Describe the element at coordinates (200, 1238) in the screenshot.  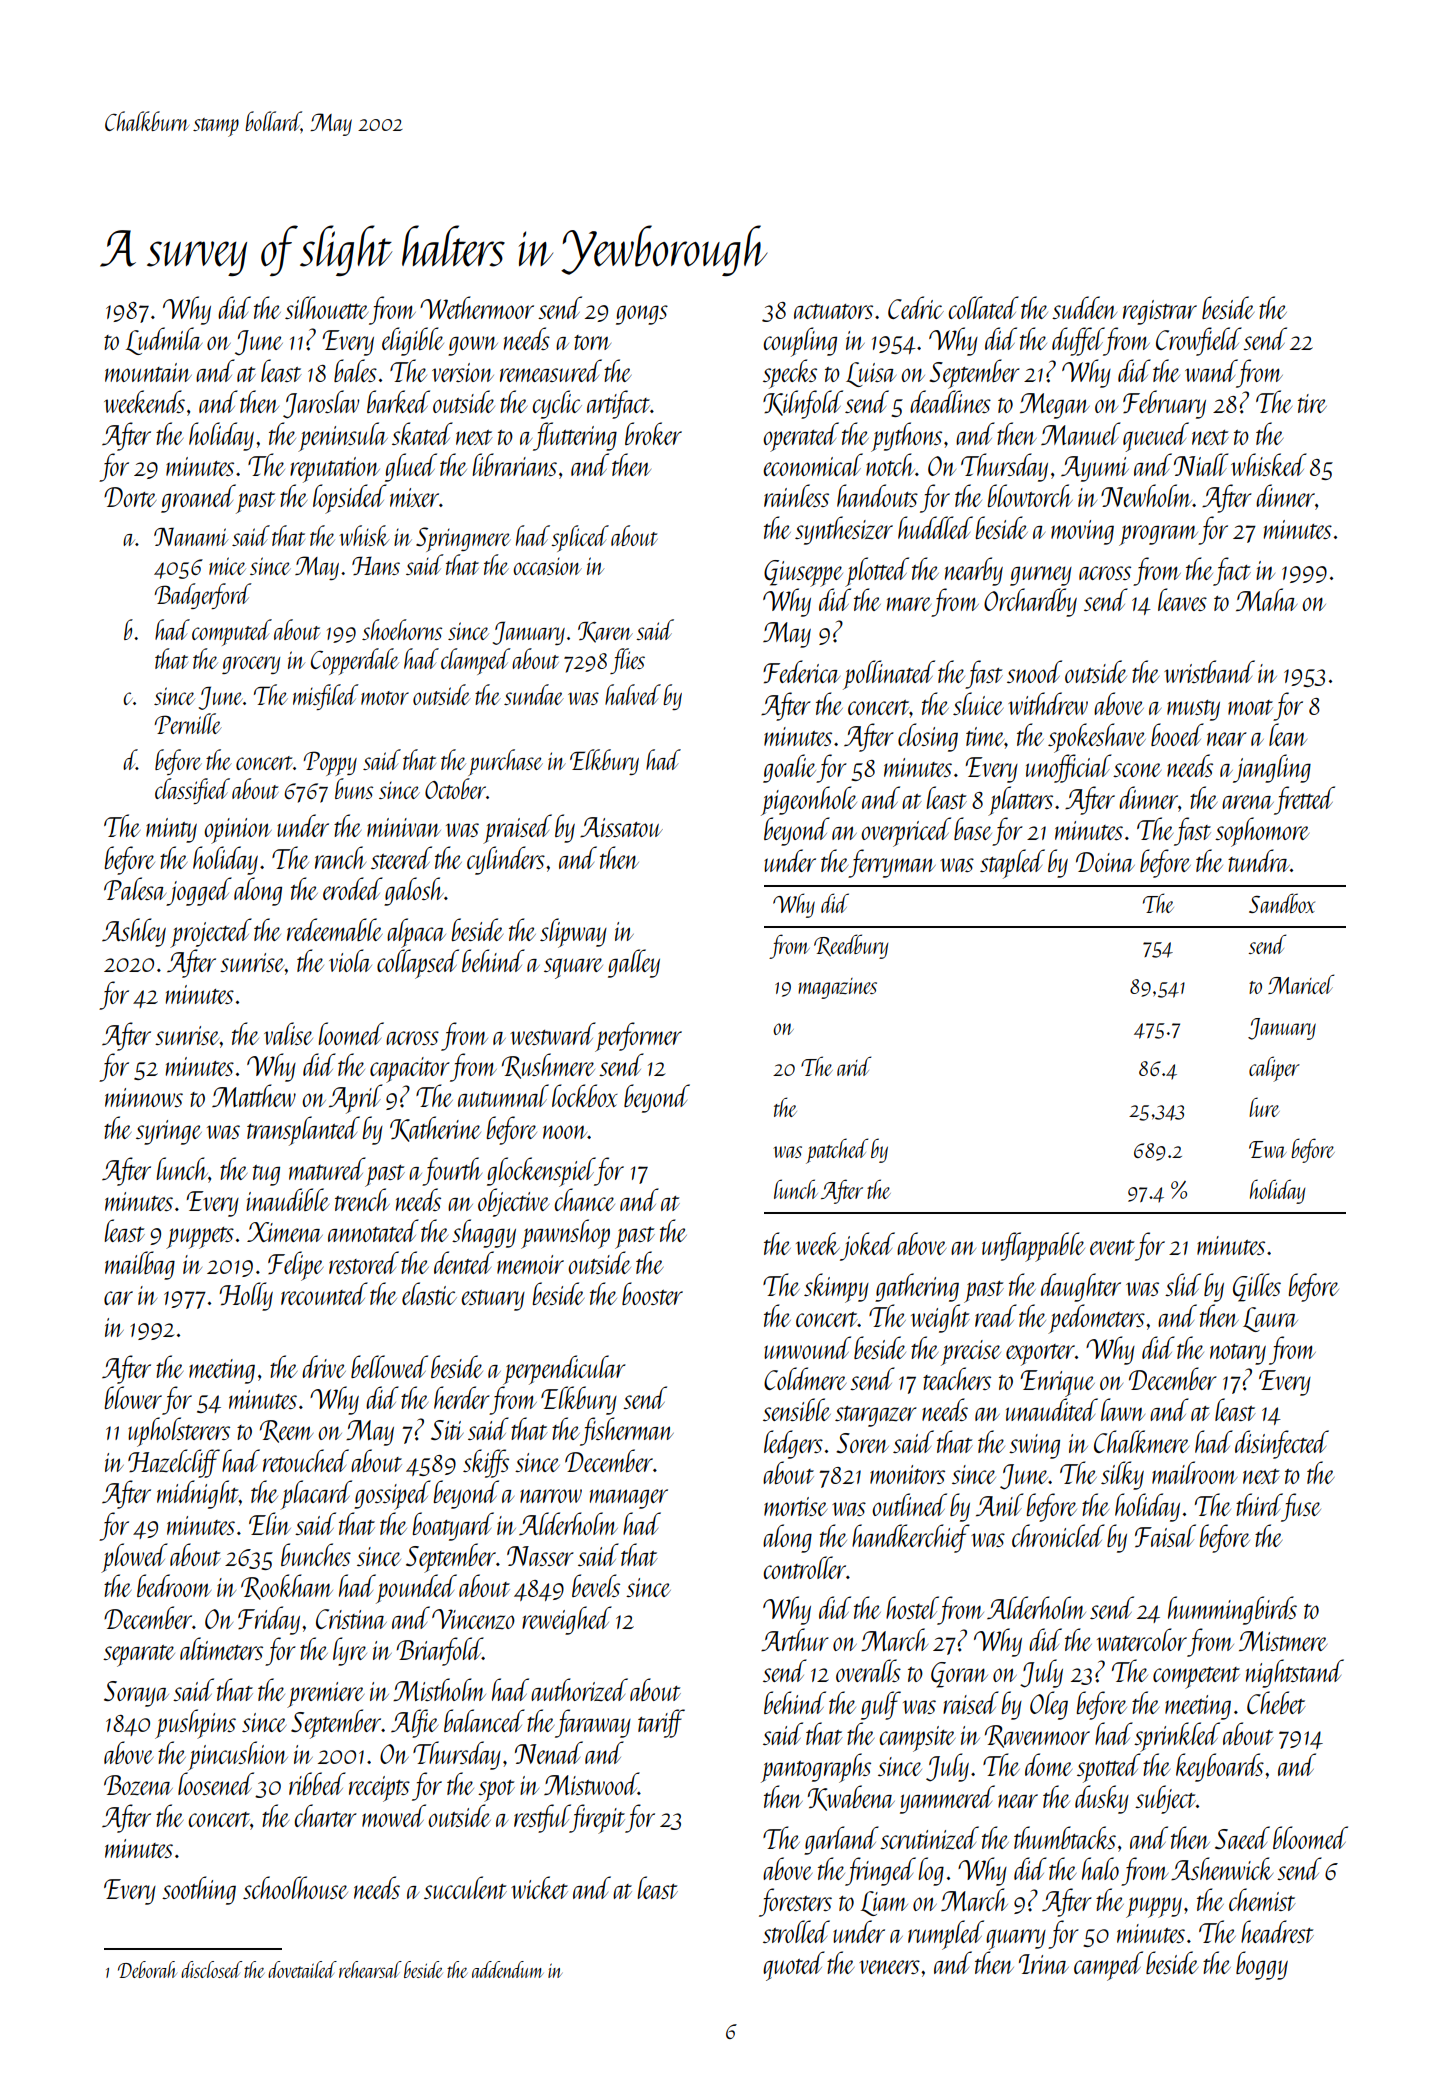
I see `puppets` at that location.
